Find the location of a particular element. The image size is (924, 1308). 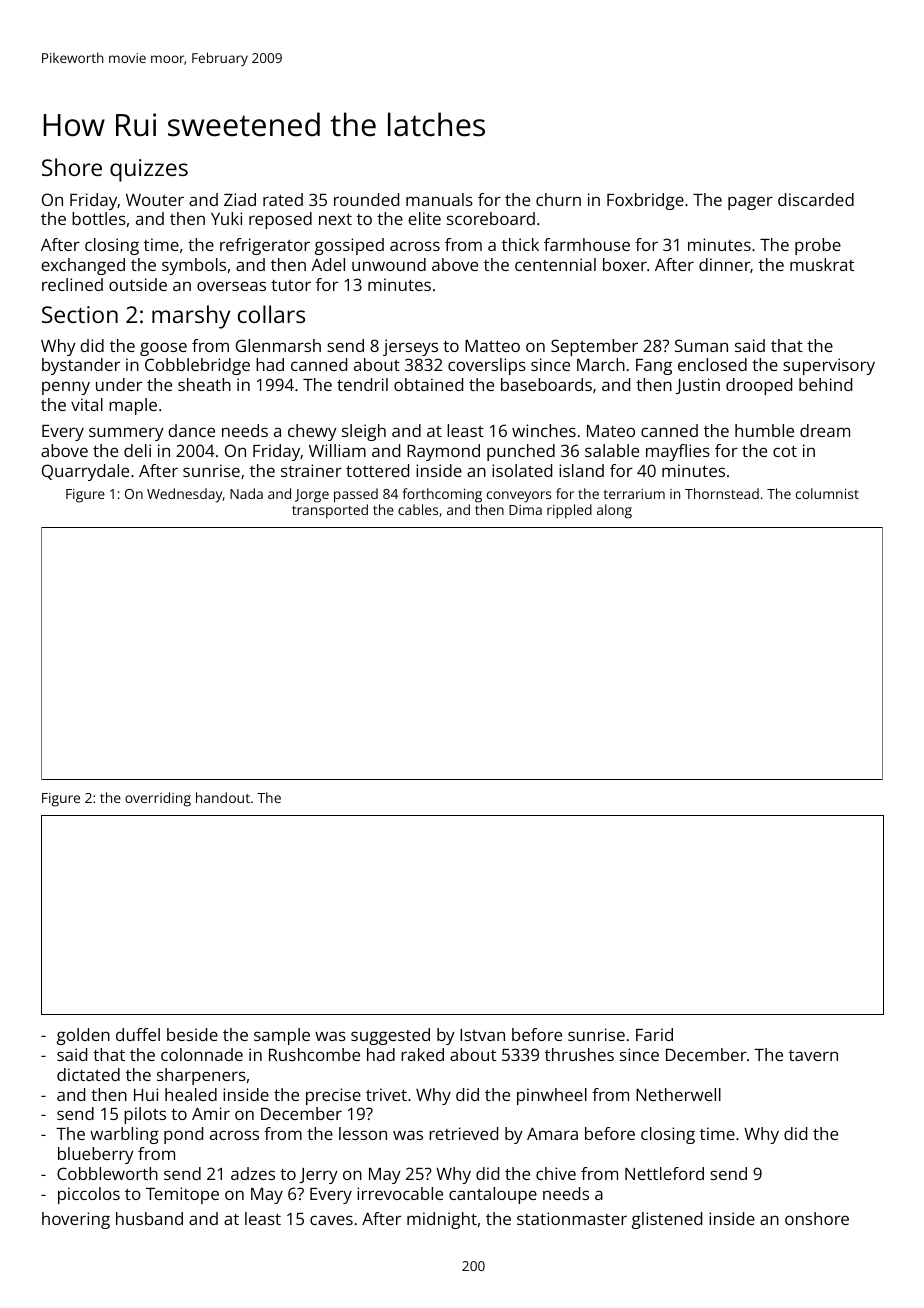

glistened is located at coordinates (667, 1220).
